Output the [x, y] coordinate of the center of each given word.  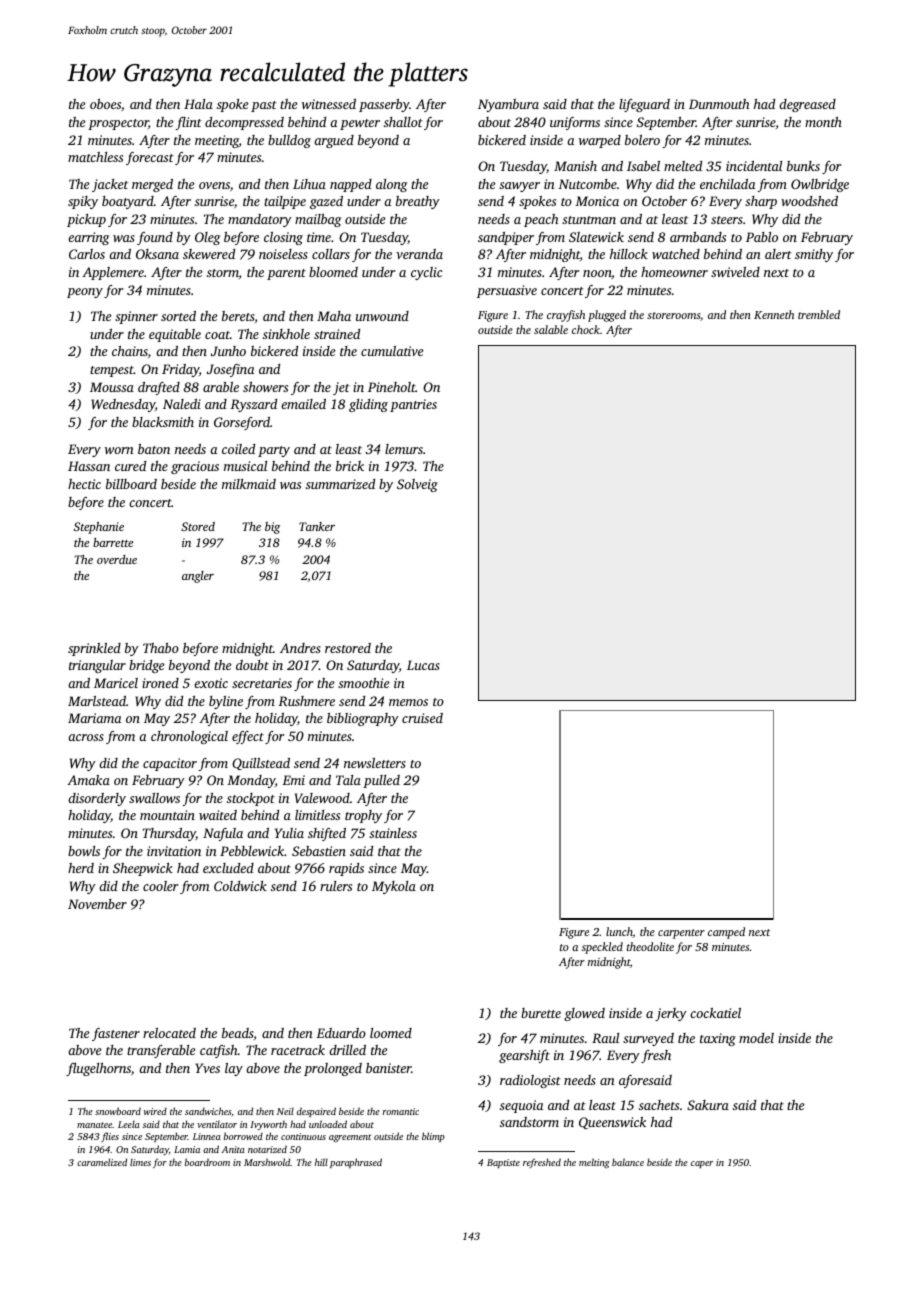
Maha [334, 316]
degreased [807, 105]
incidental [754, 166]
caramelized [102, 1162]
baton [154, 449]
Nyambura [508, 105]
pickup [86, 220]
